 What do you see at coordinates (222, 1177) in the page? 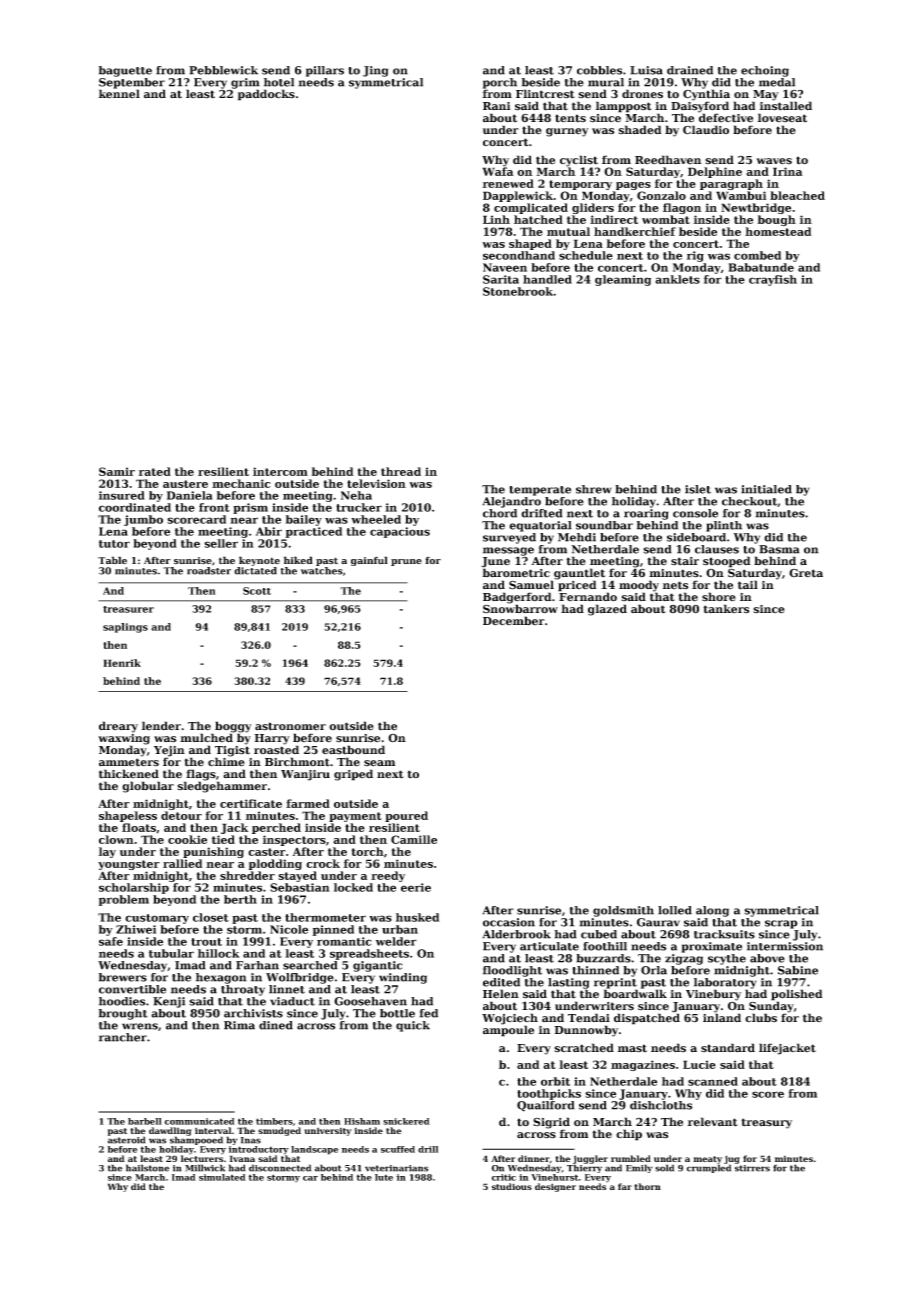
I see `simulated` at bounding box center [222, 1177].
